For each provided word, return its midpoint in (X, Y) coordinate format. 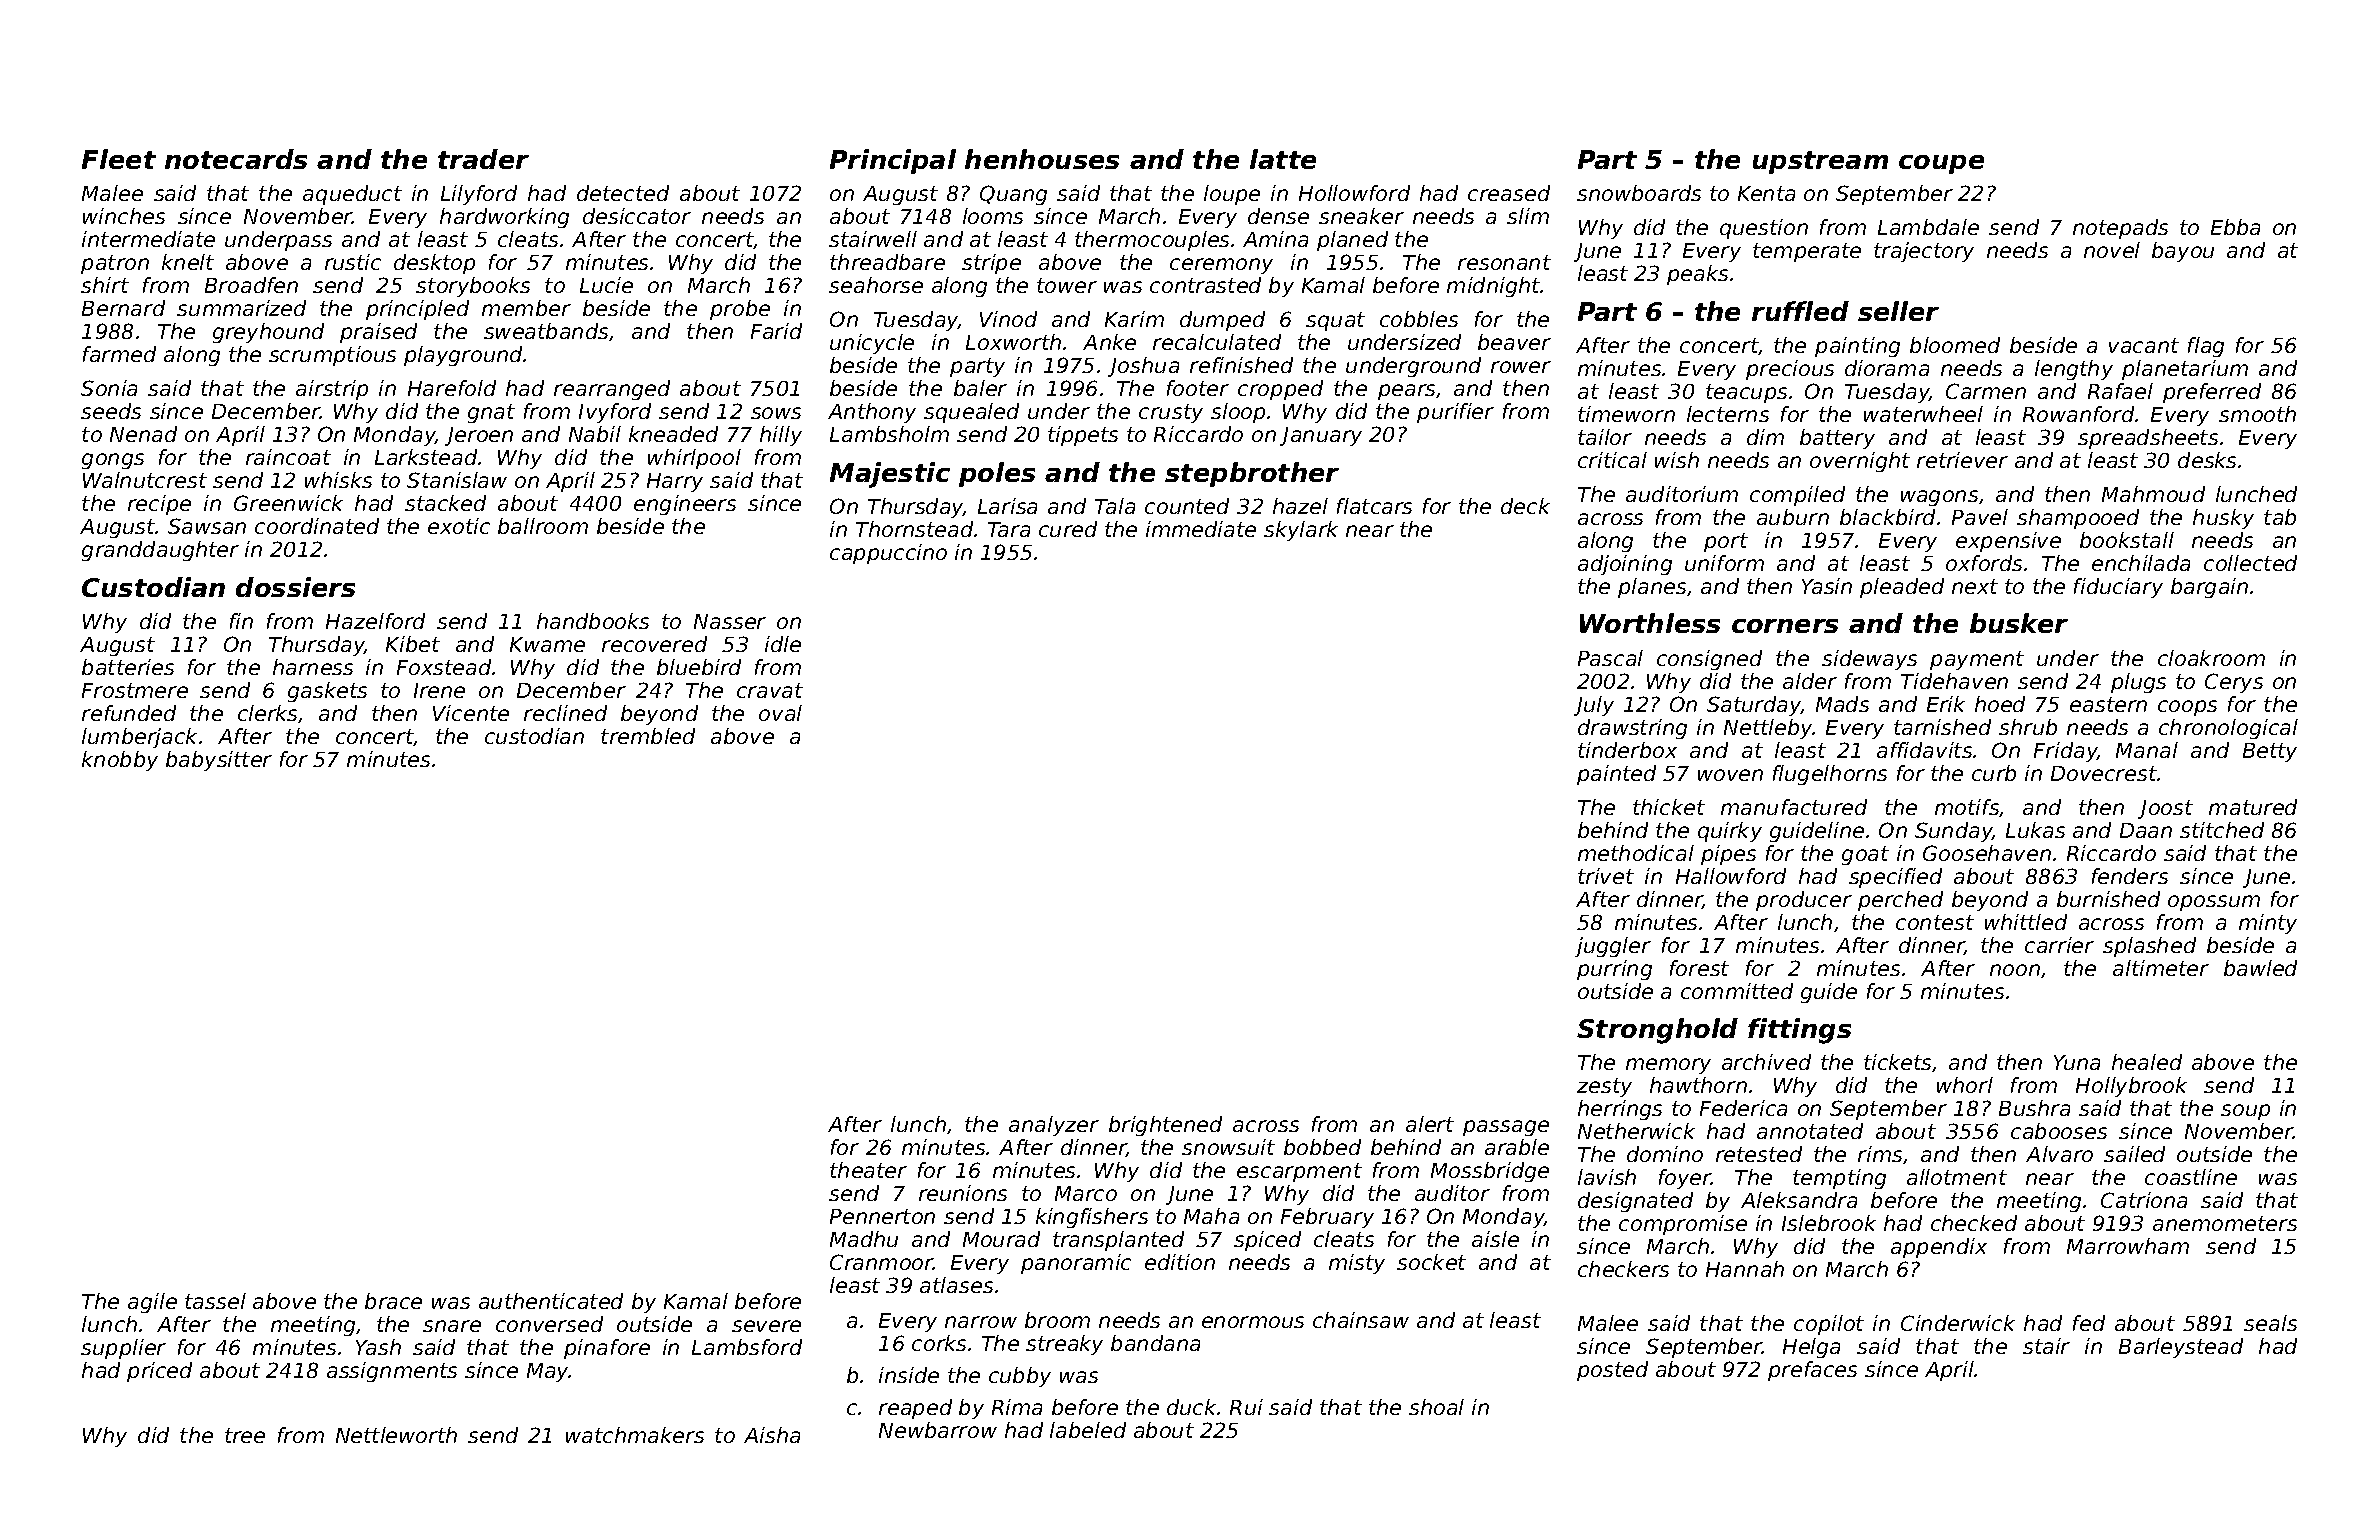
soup (2245, 1112)
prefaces (1812, 1371)
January (1321, 436)
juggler (1613, 947)
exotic (459, 526)
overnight (1860, 462)
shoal (1436, 1407)
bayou (2183, 252)
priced (159, 1372)
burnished (2108, 899)
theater (868, 1170)
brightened (1165, 1126)
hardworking (504, 218)
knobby (120, 761)
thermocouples (1152, 241)
